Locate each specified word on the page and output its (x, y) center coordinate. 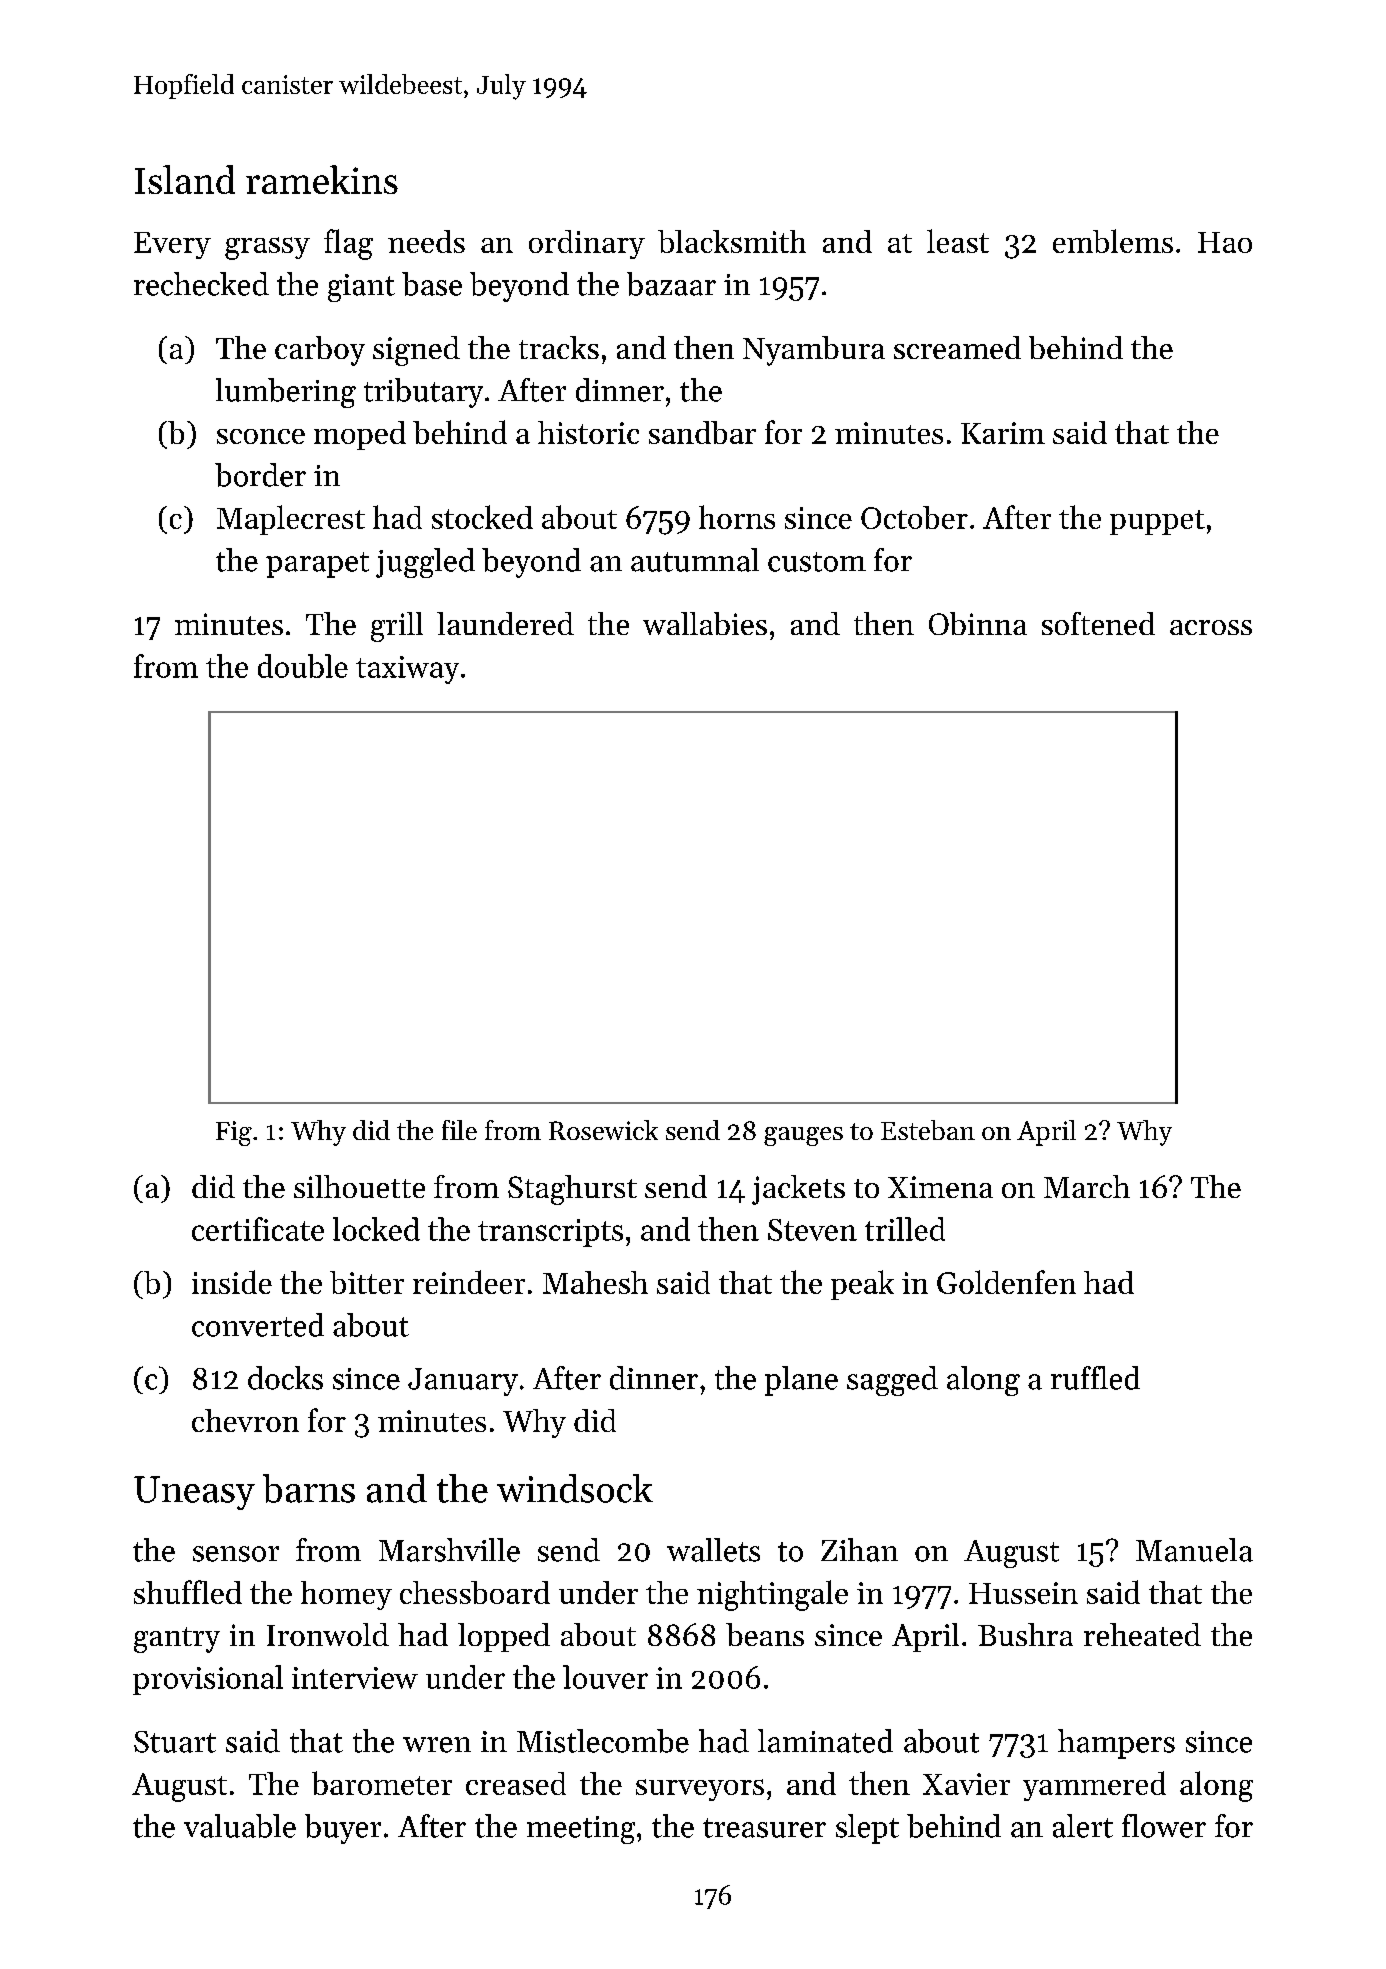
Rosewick (603, 1130)
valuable (240, 1826)
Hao (1225, 242)
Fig (234, 1133)
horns (737, 517)
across (1211, 627)
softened (1098, 623)
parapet (317, 565)
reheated (1142, 1634)
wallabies (705, 623)
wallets (713, 1550)
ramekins (322, 179)
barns (309, 1488)
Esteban (928, 1130)
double (303, 666)
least (958, 241)
